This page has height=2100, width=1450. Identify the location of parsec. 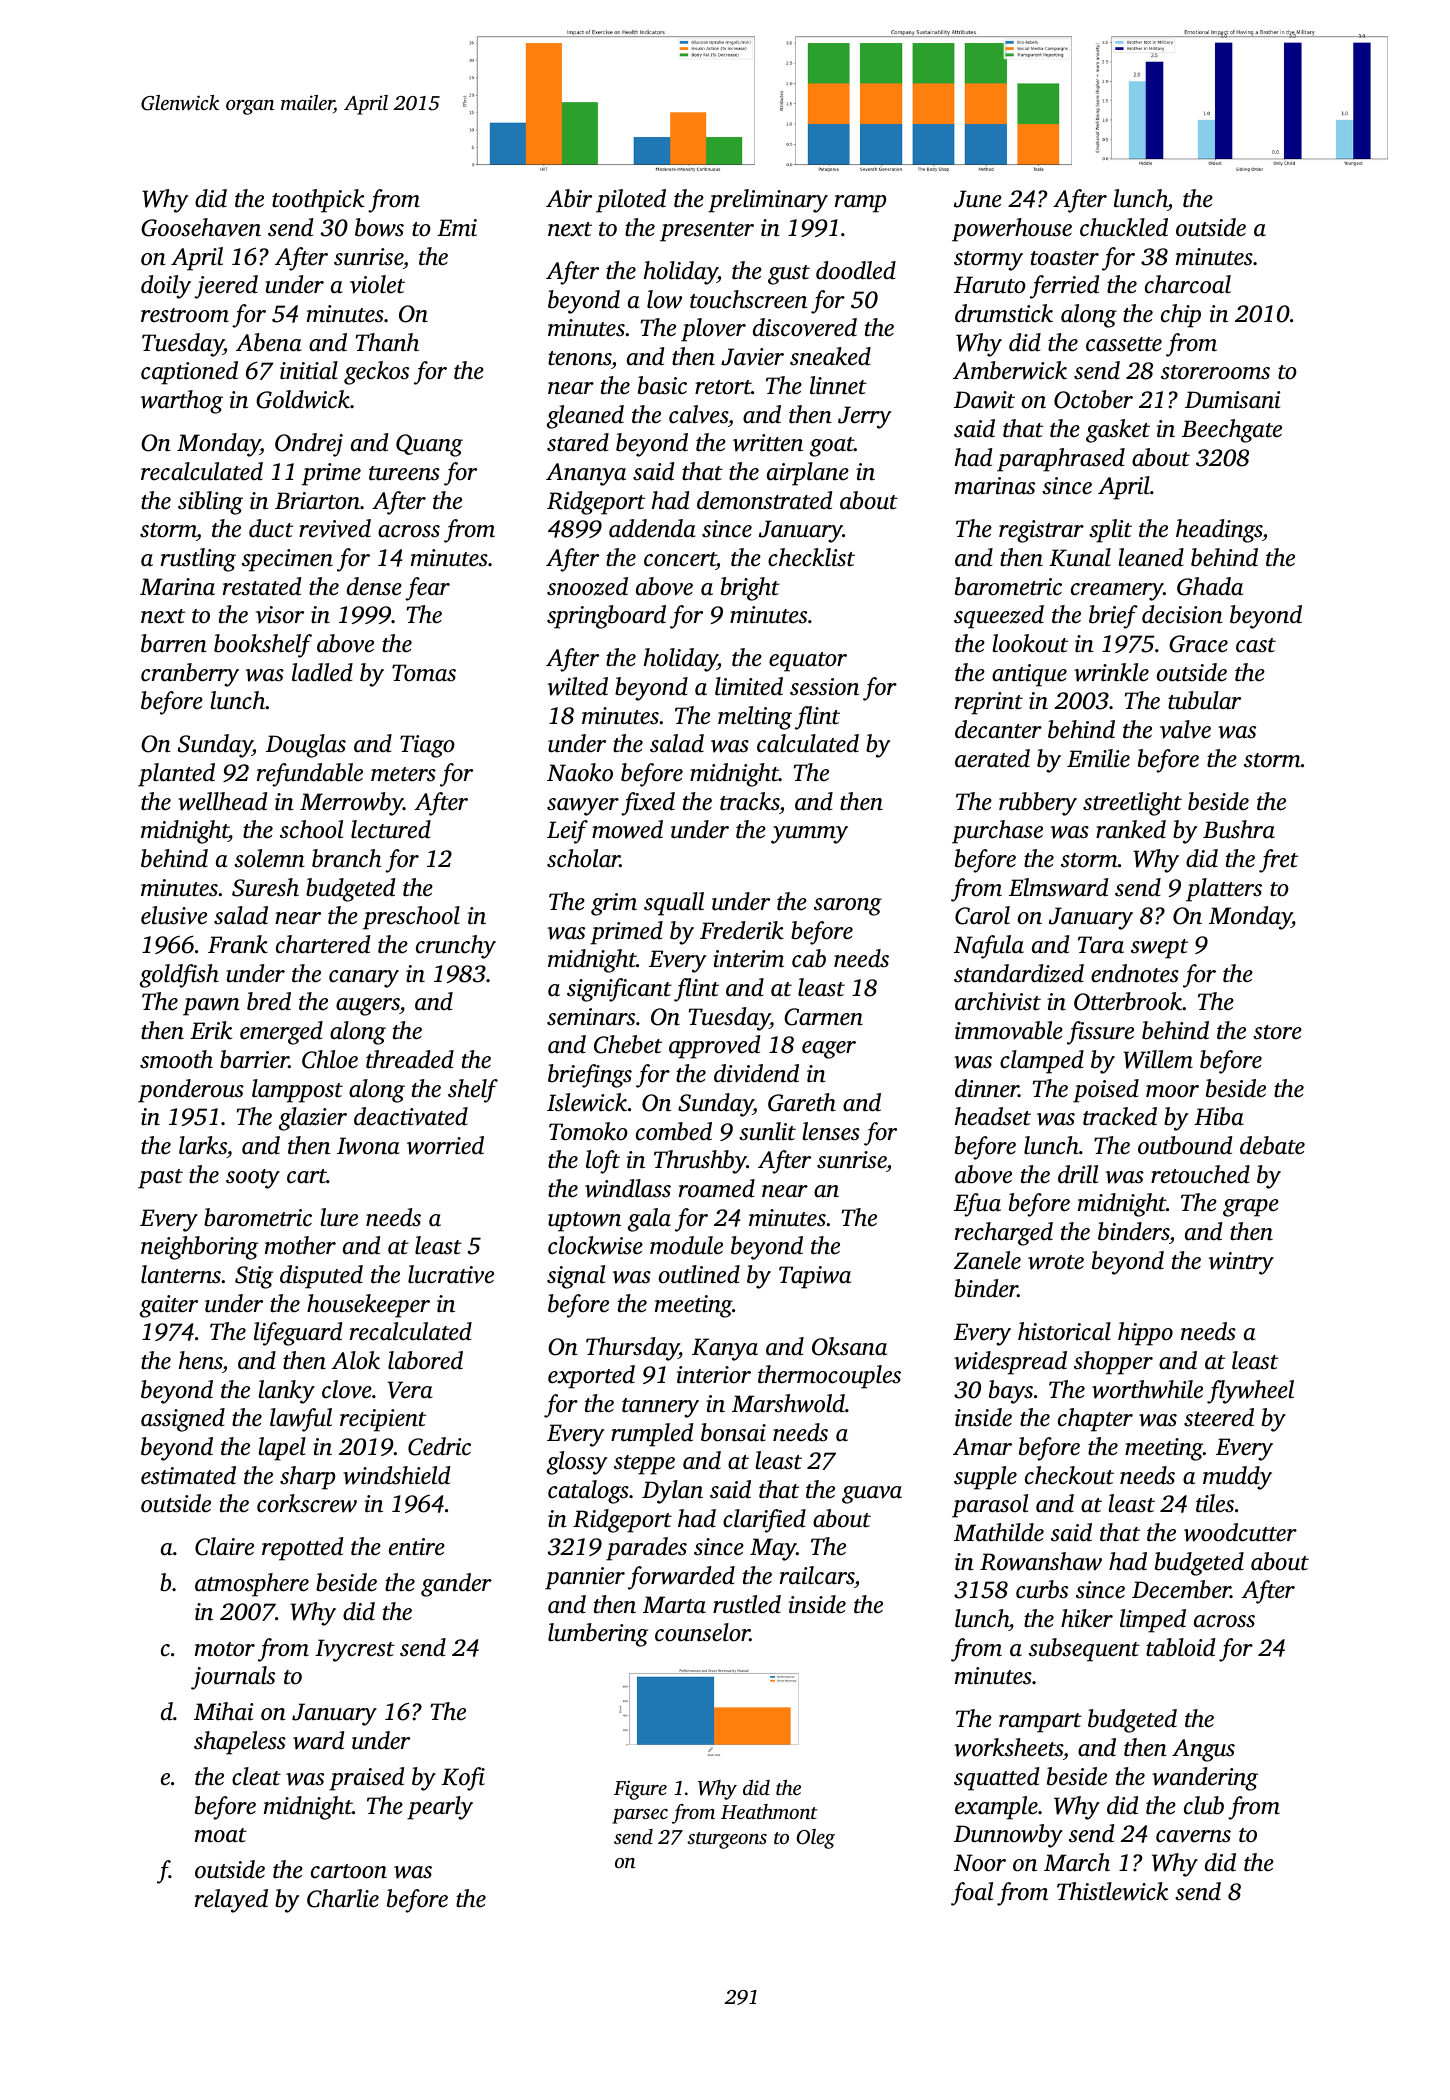
(640, 1816).
